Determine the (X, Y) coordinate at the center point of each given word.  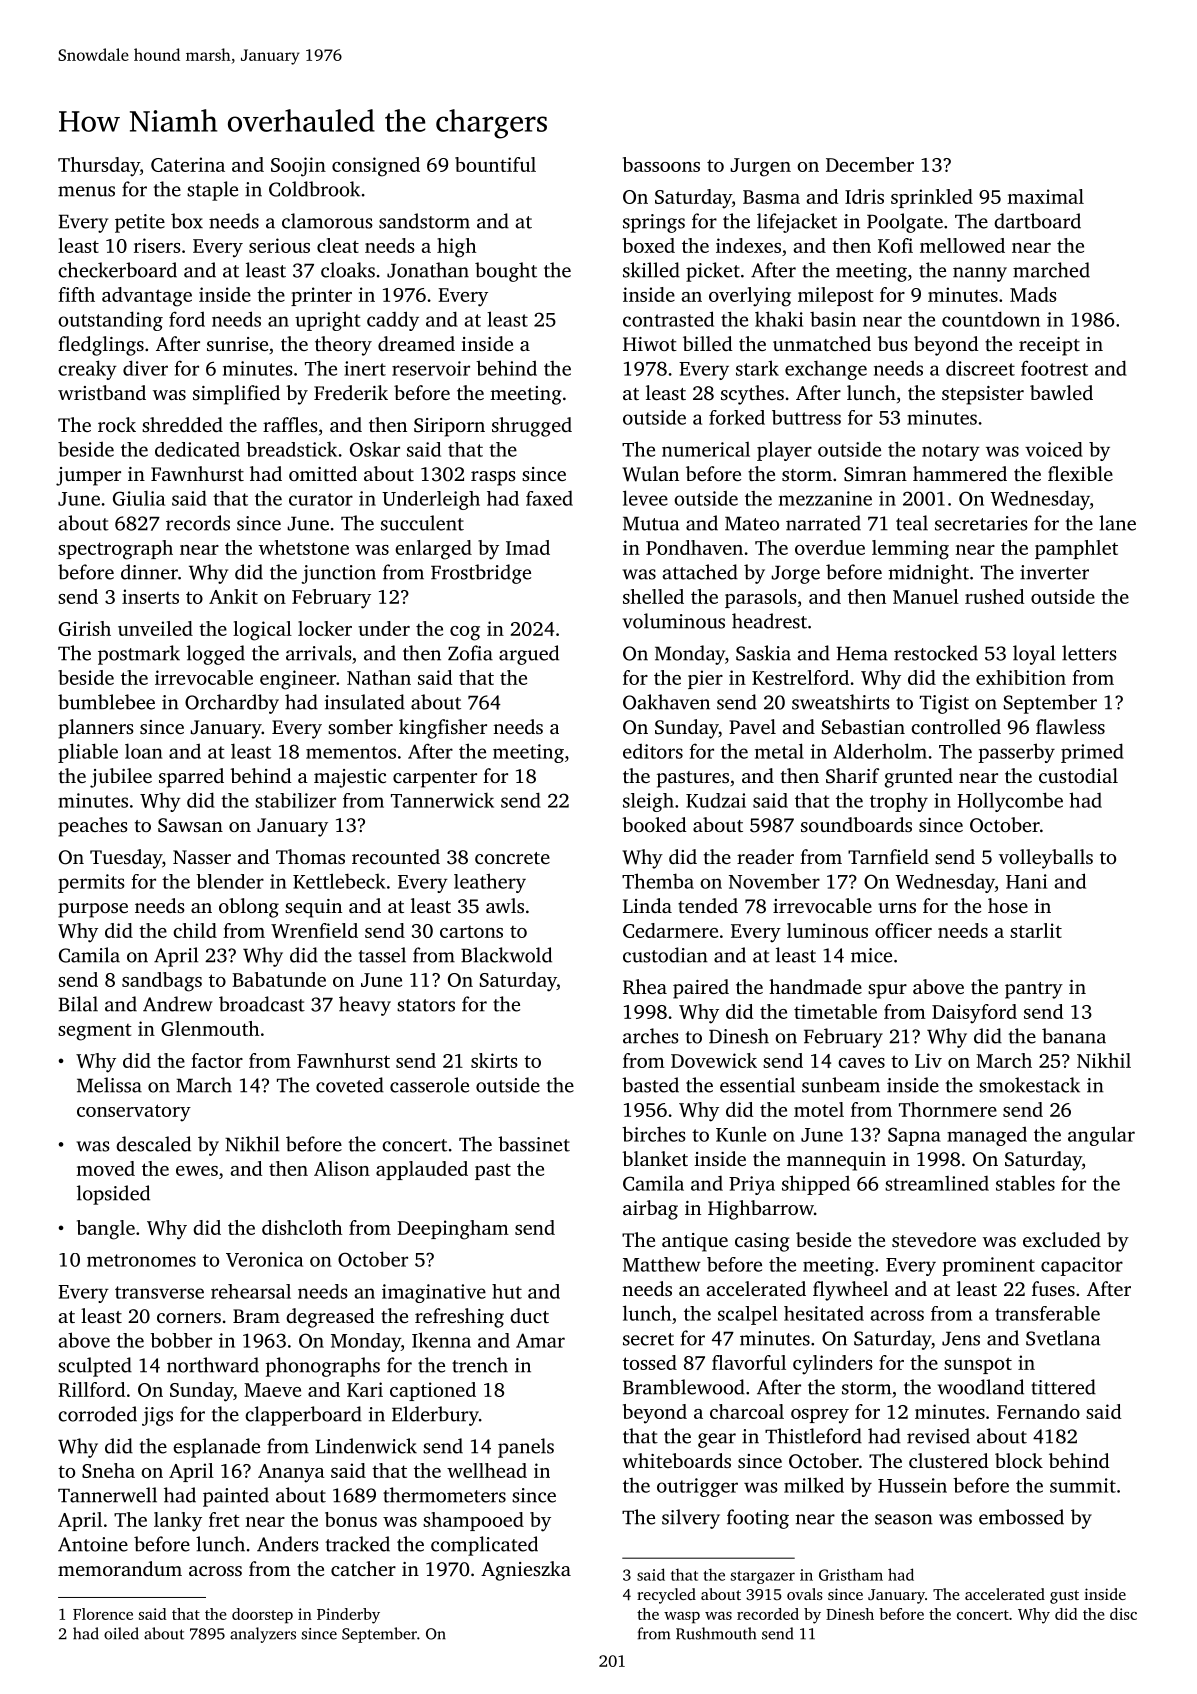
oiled (121, 1633)
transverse (159, 1292)
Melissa (109, 1085)
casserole (429, 1085)
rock (117, 424)
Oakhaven (666, 702)
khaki (779, 319)
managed (987, 1136)
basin (833, 319)
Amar (540, 1340)
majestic (350, 778)
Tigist (944, 704)
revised (938, 1436)
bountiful (495, 164)
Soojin (298, 167)
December (870, 164)
